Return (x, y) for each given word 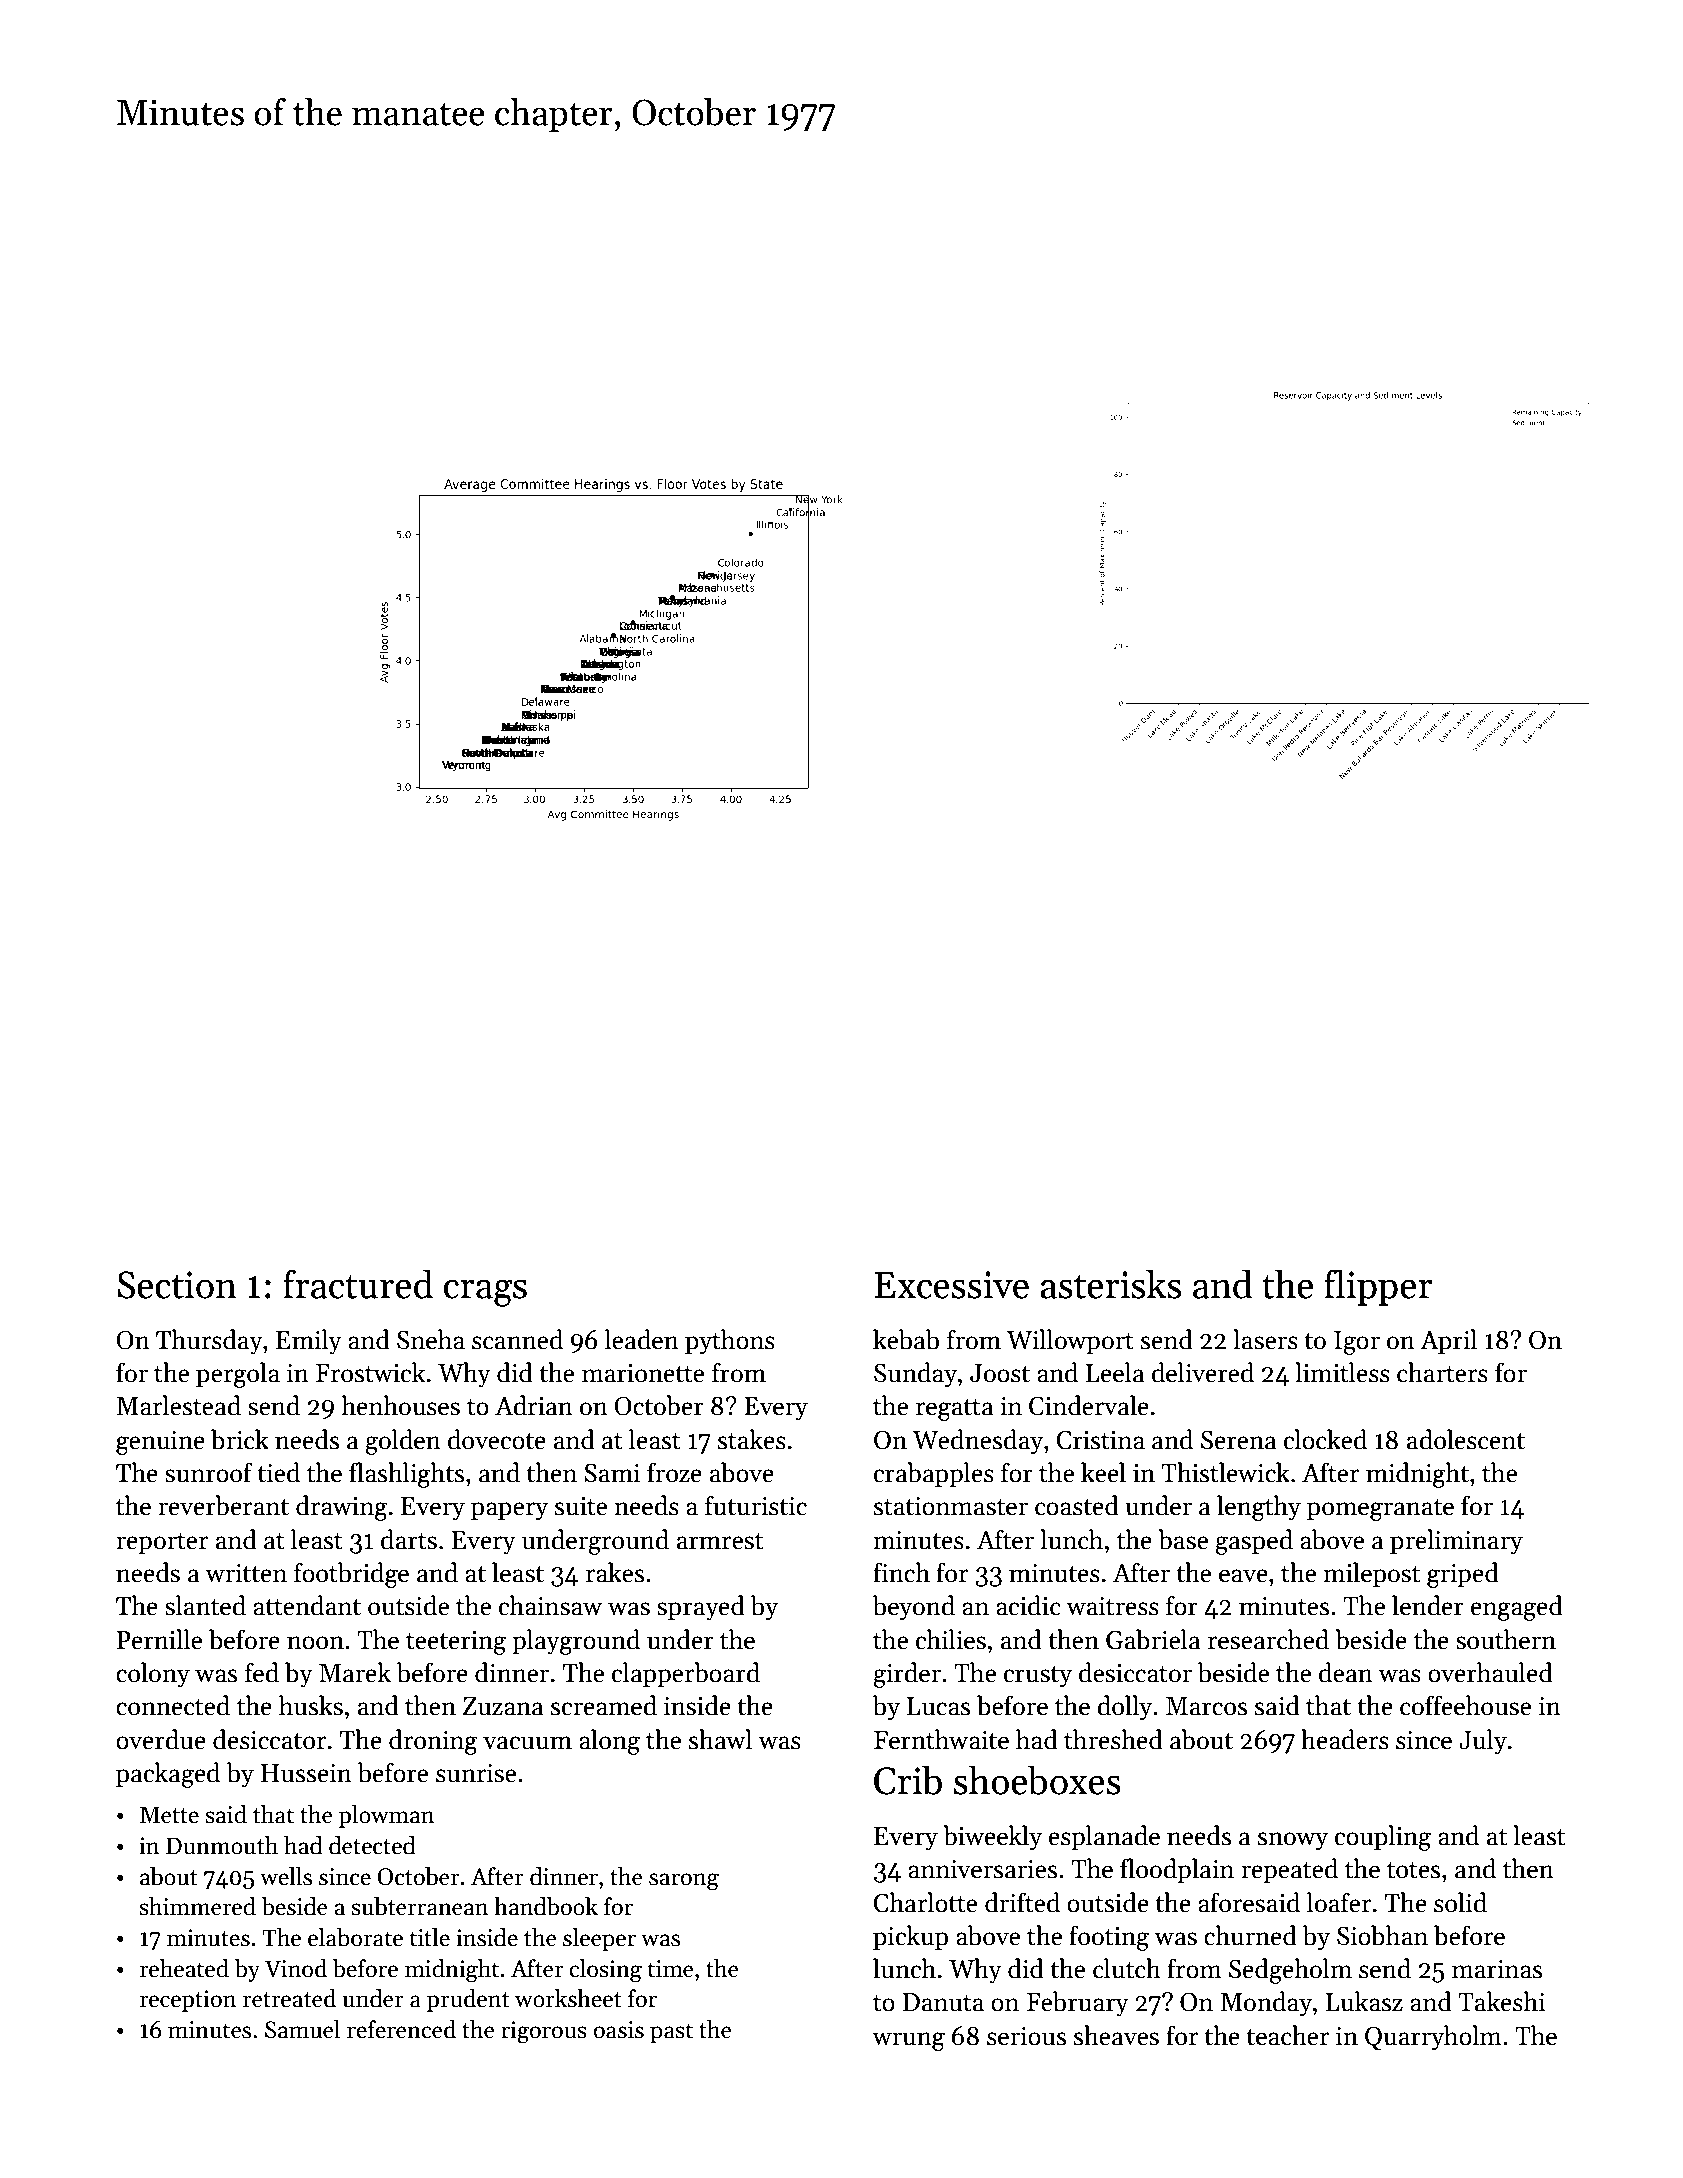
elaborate (355, 1937)
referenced (401, 2029)
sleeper (599, 1939)
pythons (730, 1342)
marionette (643, 1373)
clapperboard (686, 1674)
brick (240, 1439)
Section (177, 1285)
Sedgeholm (1290, 1971)
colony (153, 1675)
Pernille (159, 1639)
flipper (1378, 1287)
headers (1345, 1739)
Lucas (938, 1706)
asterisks (1110, 1284)
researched (1268, 1639)
